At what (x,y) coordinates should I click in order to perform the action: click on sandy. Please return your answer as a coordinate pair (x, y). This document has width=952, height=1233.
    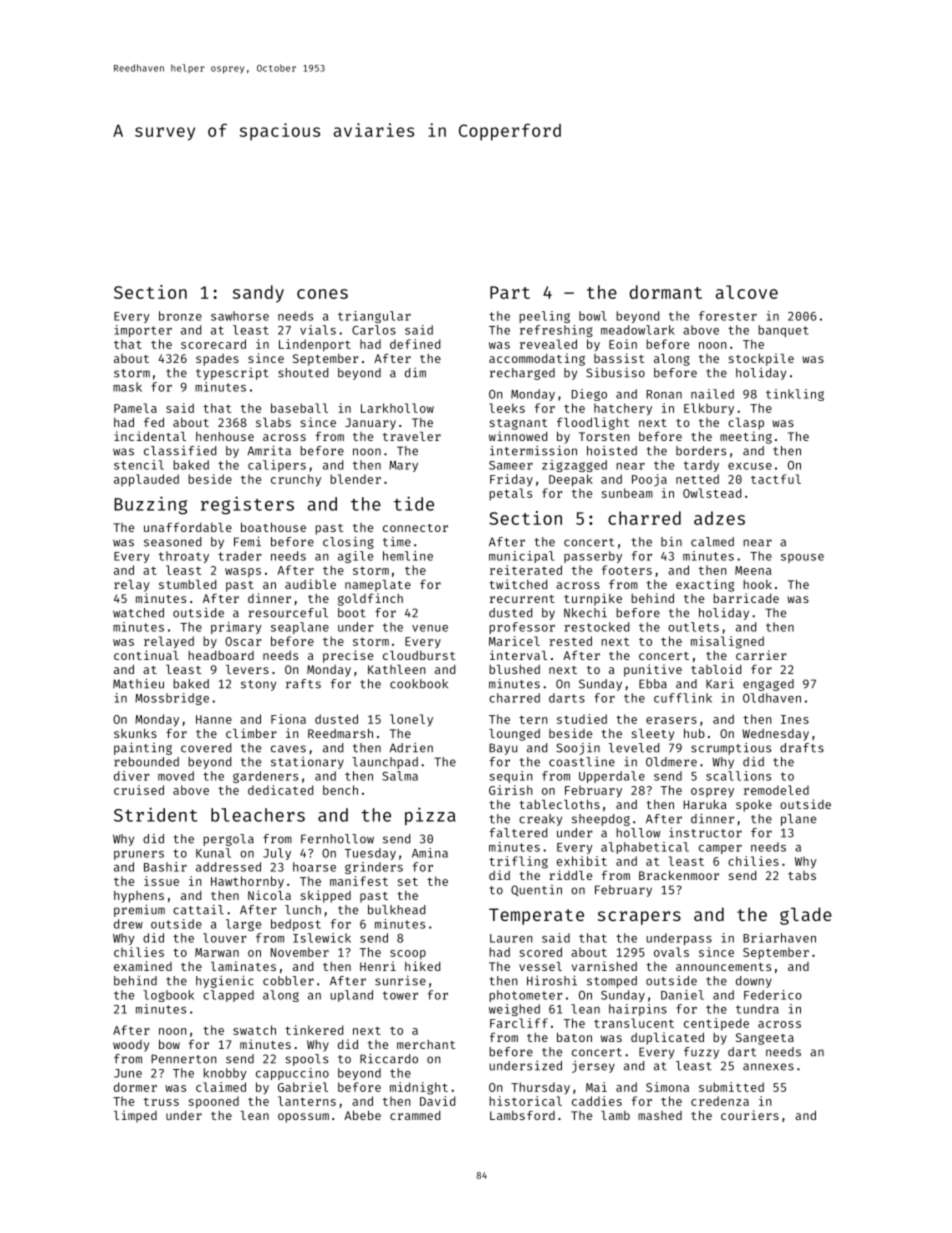
    Looking at the image, I should click on (258, 294).
